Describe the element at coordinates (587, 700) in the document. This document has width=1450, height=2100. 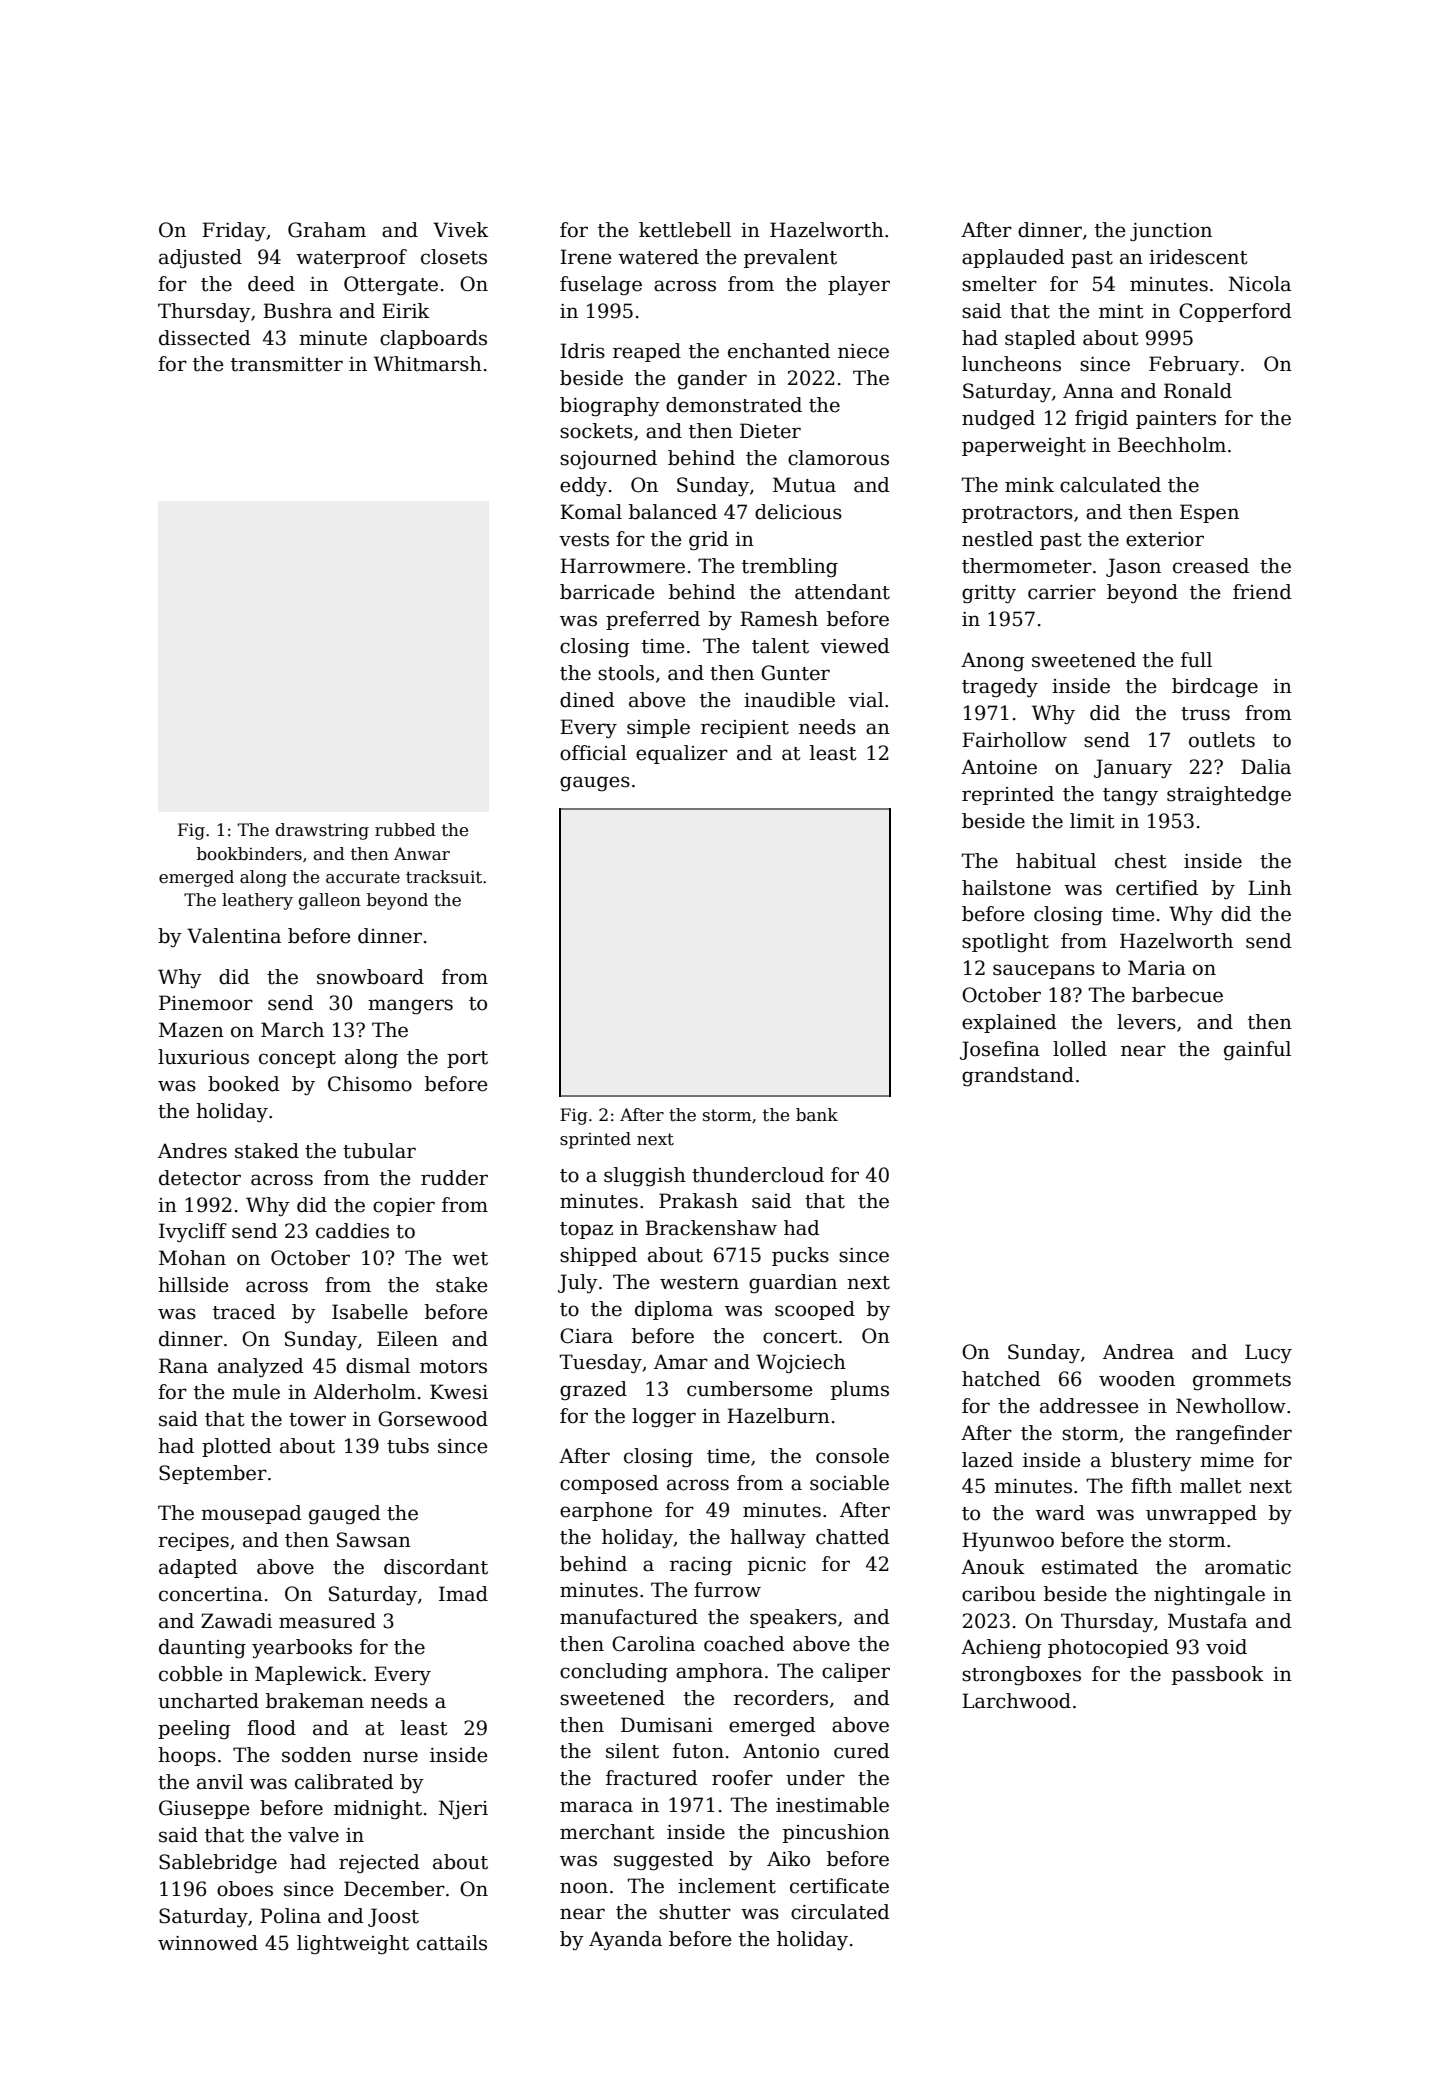
I see `dined` at that location.
